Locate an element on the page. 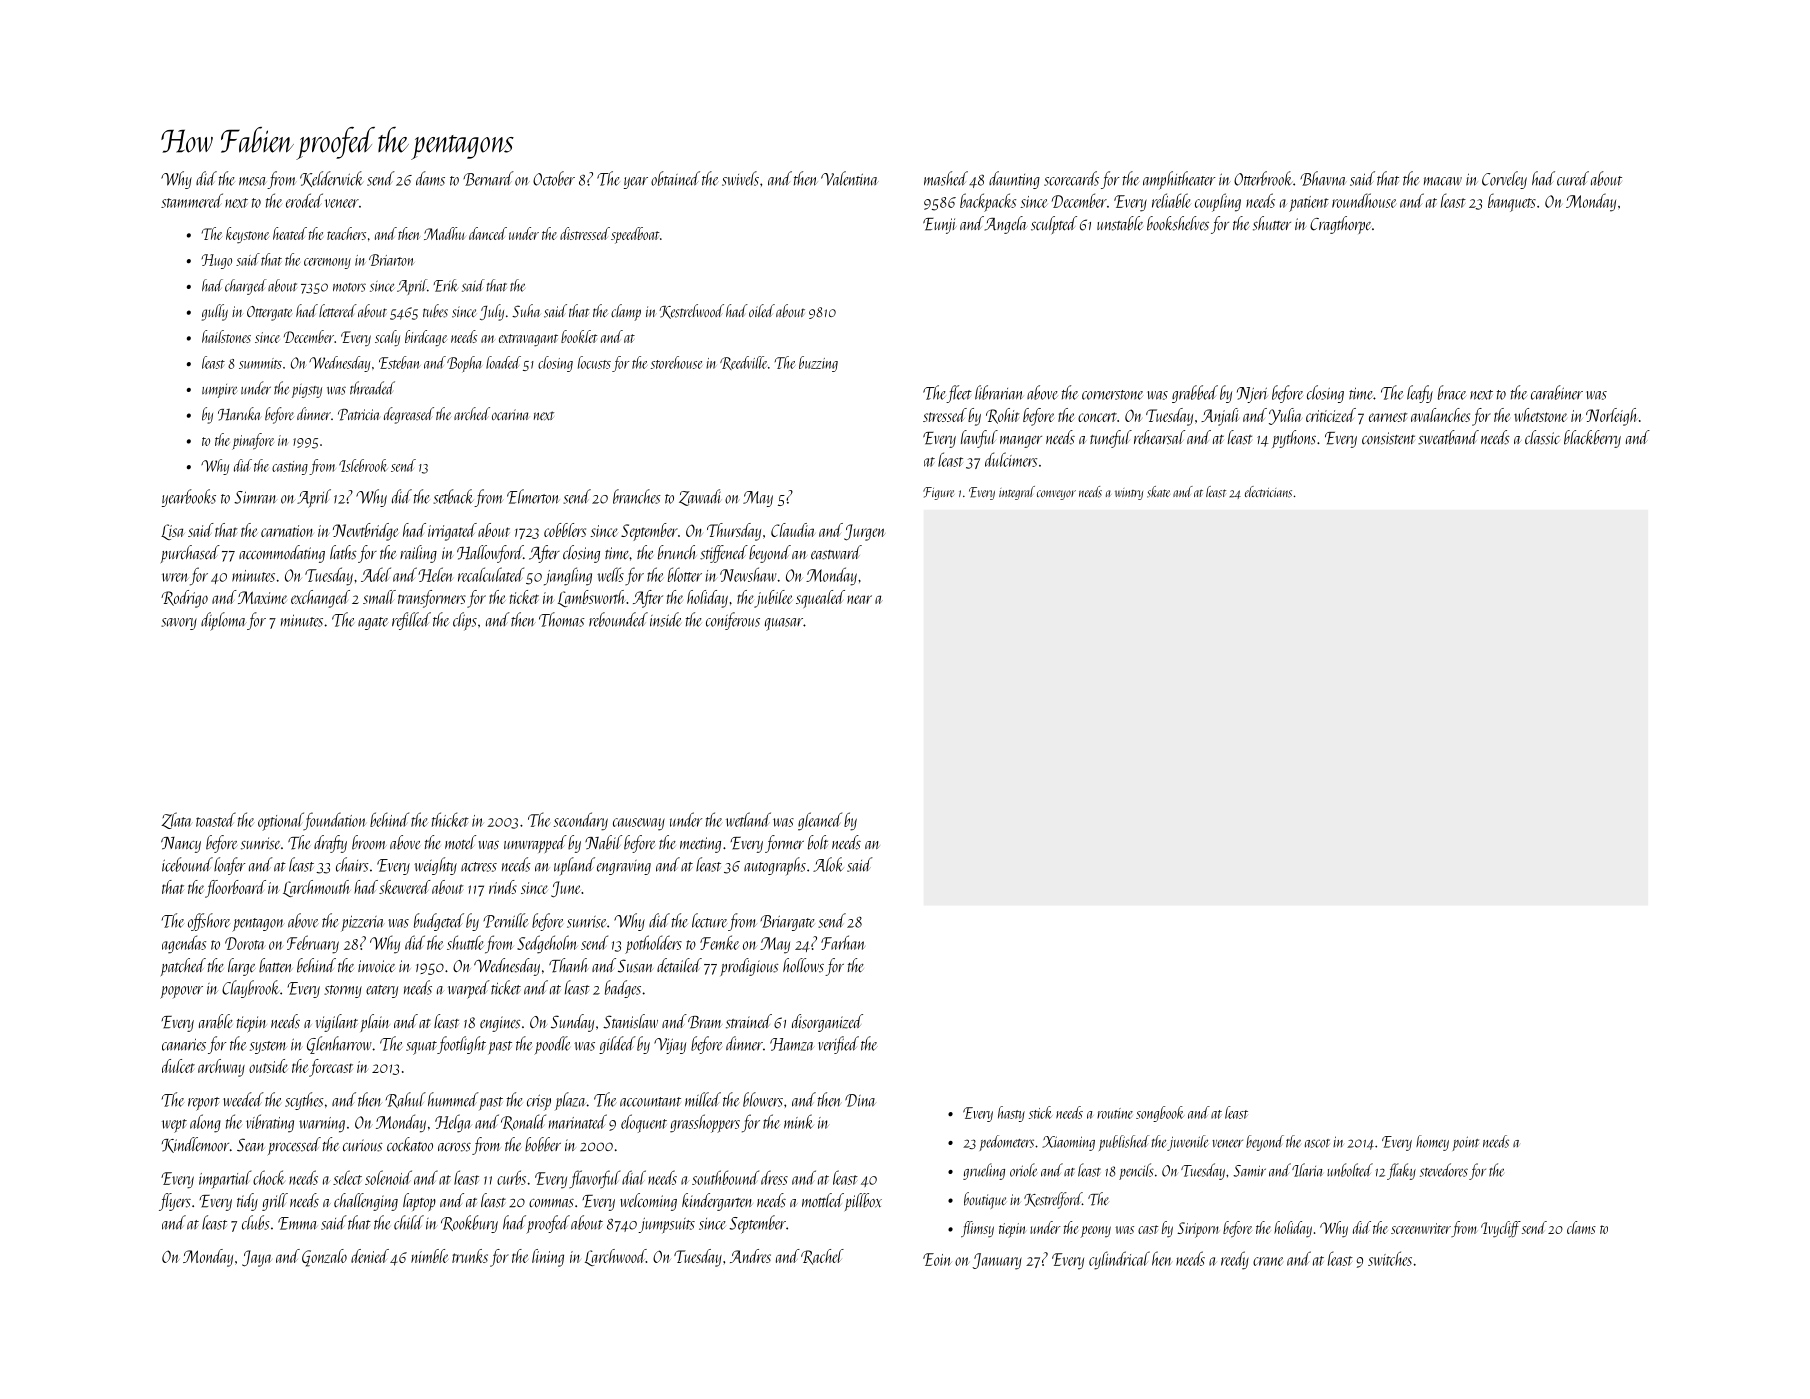 The image size is (1810, 1399). actress is located at coordinates (479, 867).
